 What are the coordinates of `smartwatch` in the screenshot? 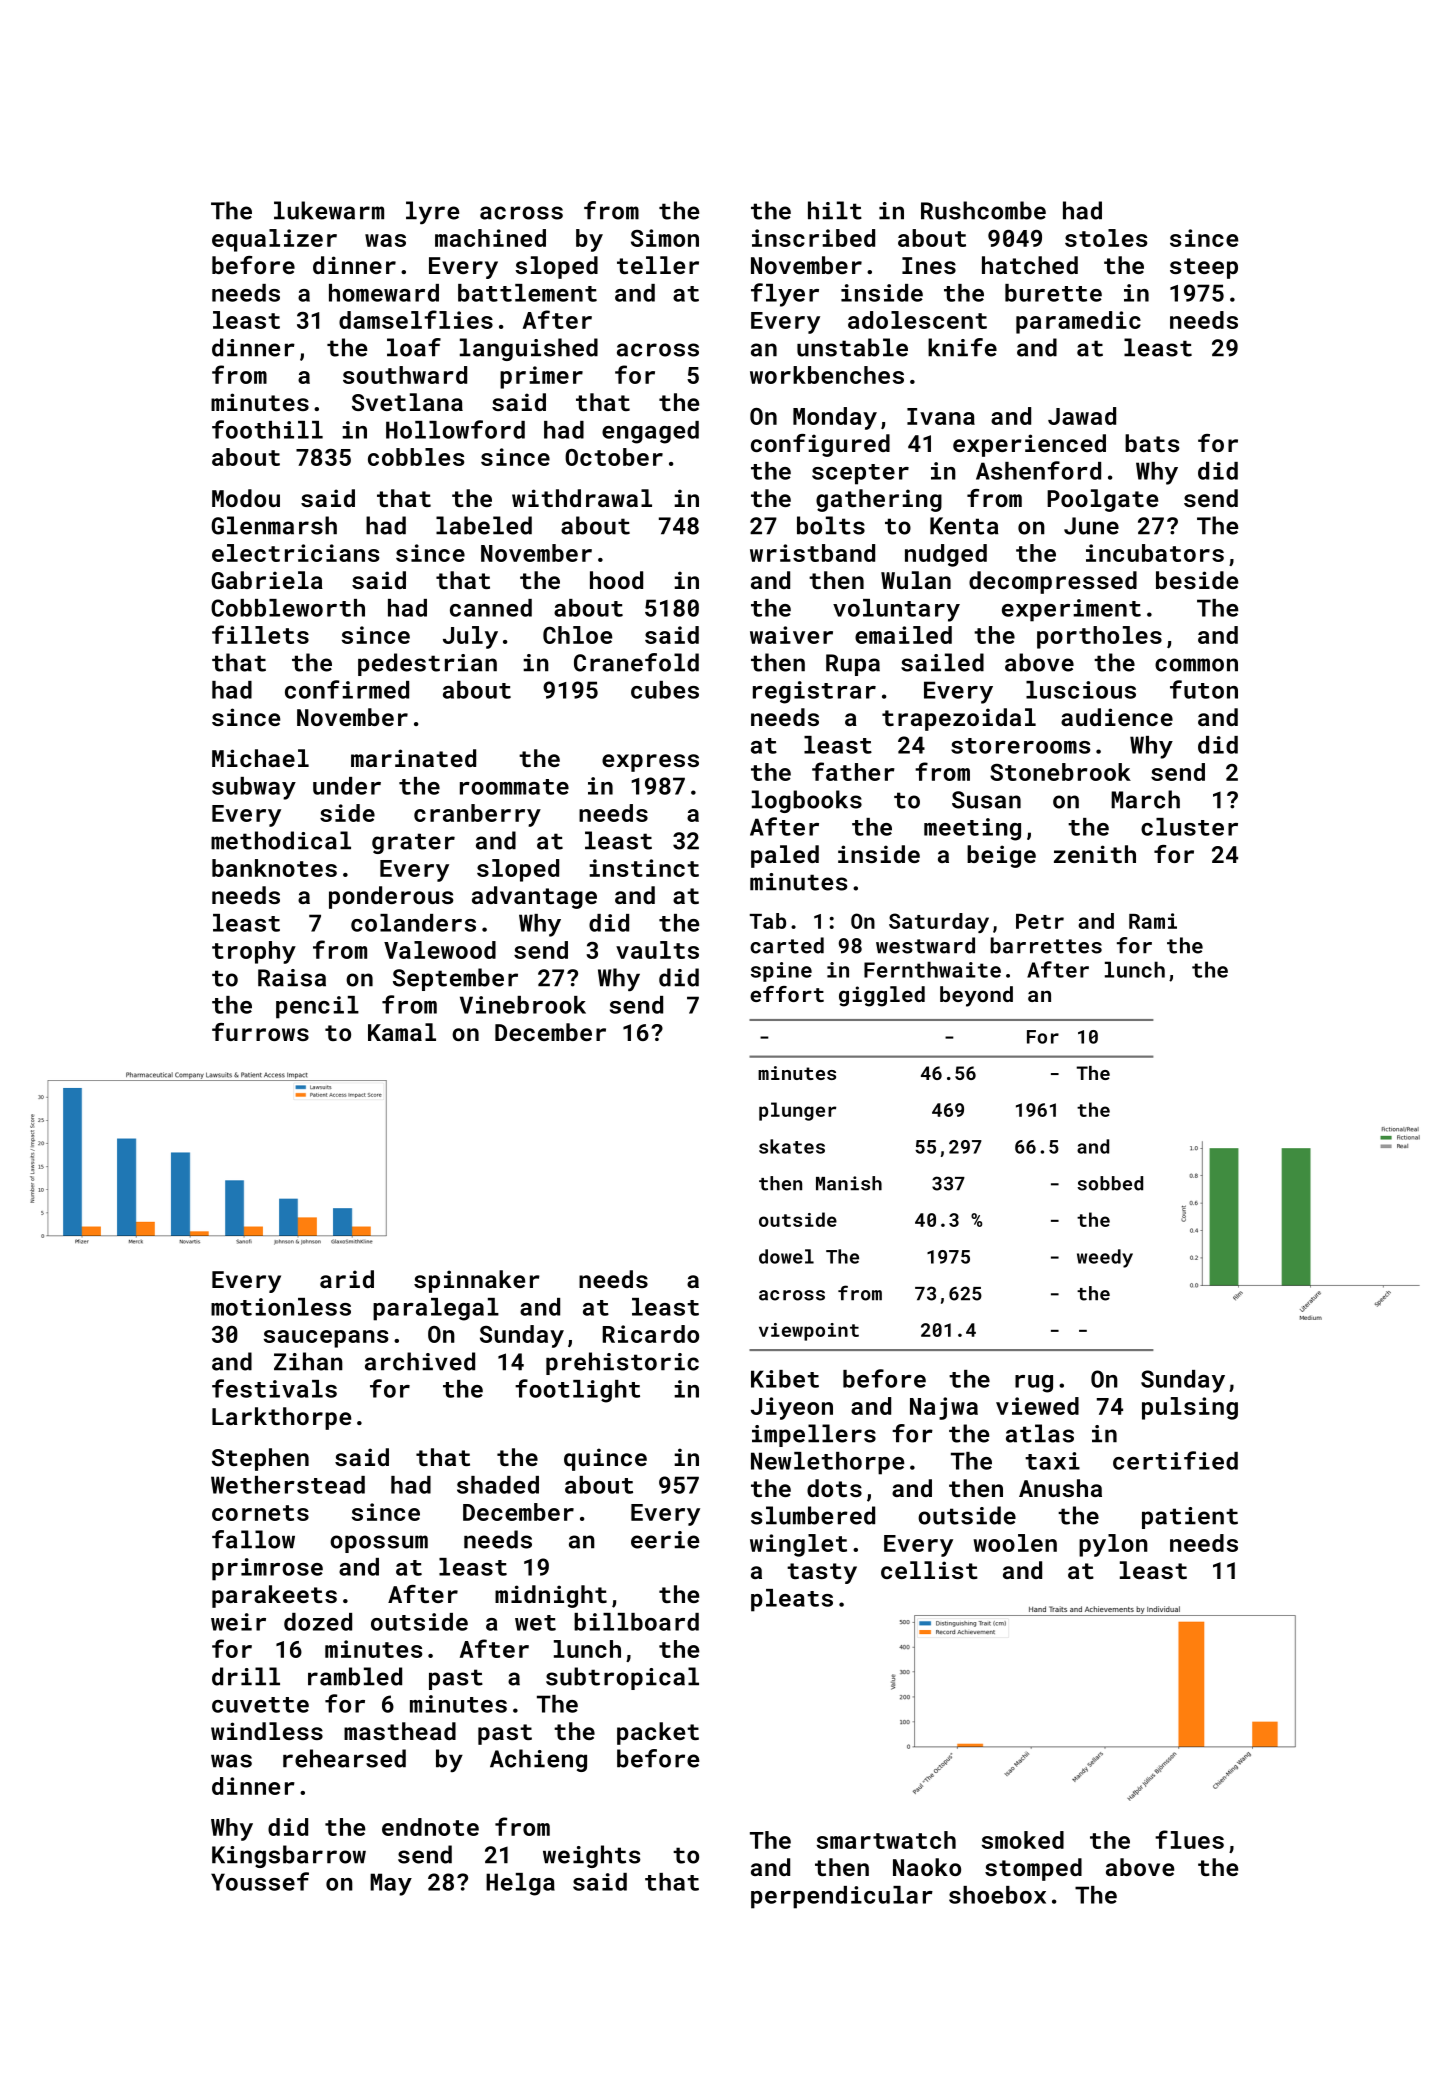 It's located at (886, 1840).
